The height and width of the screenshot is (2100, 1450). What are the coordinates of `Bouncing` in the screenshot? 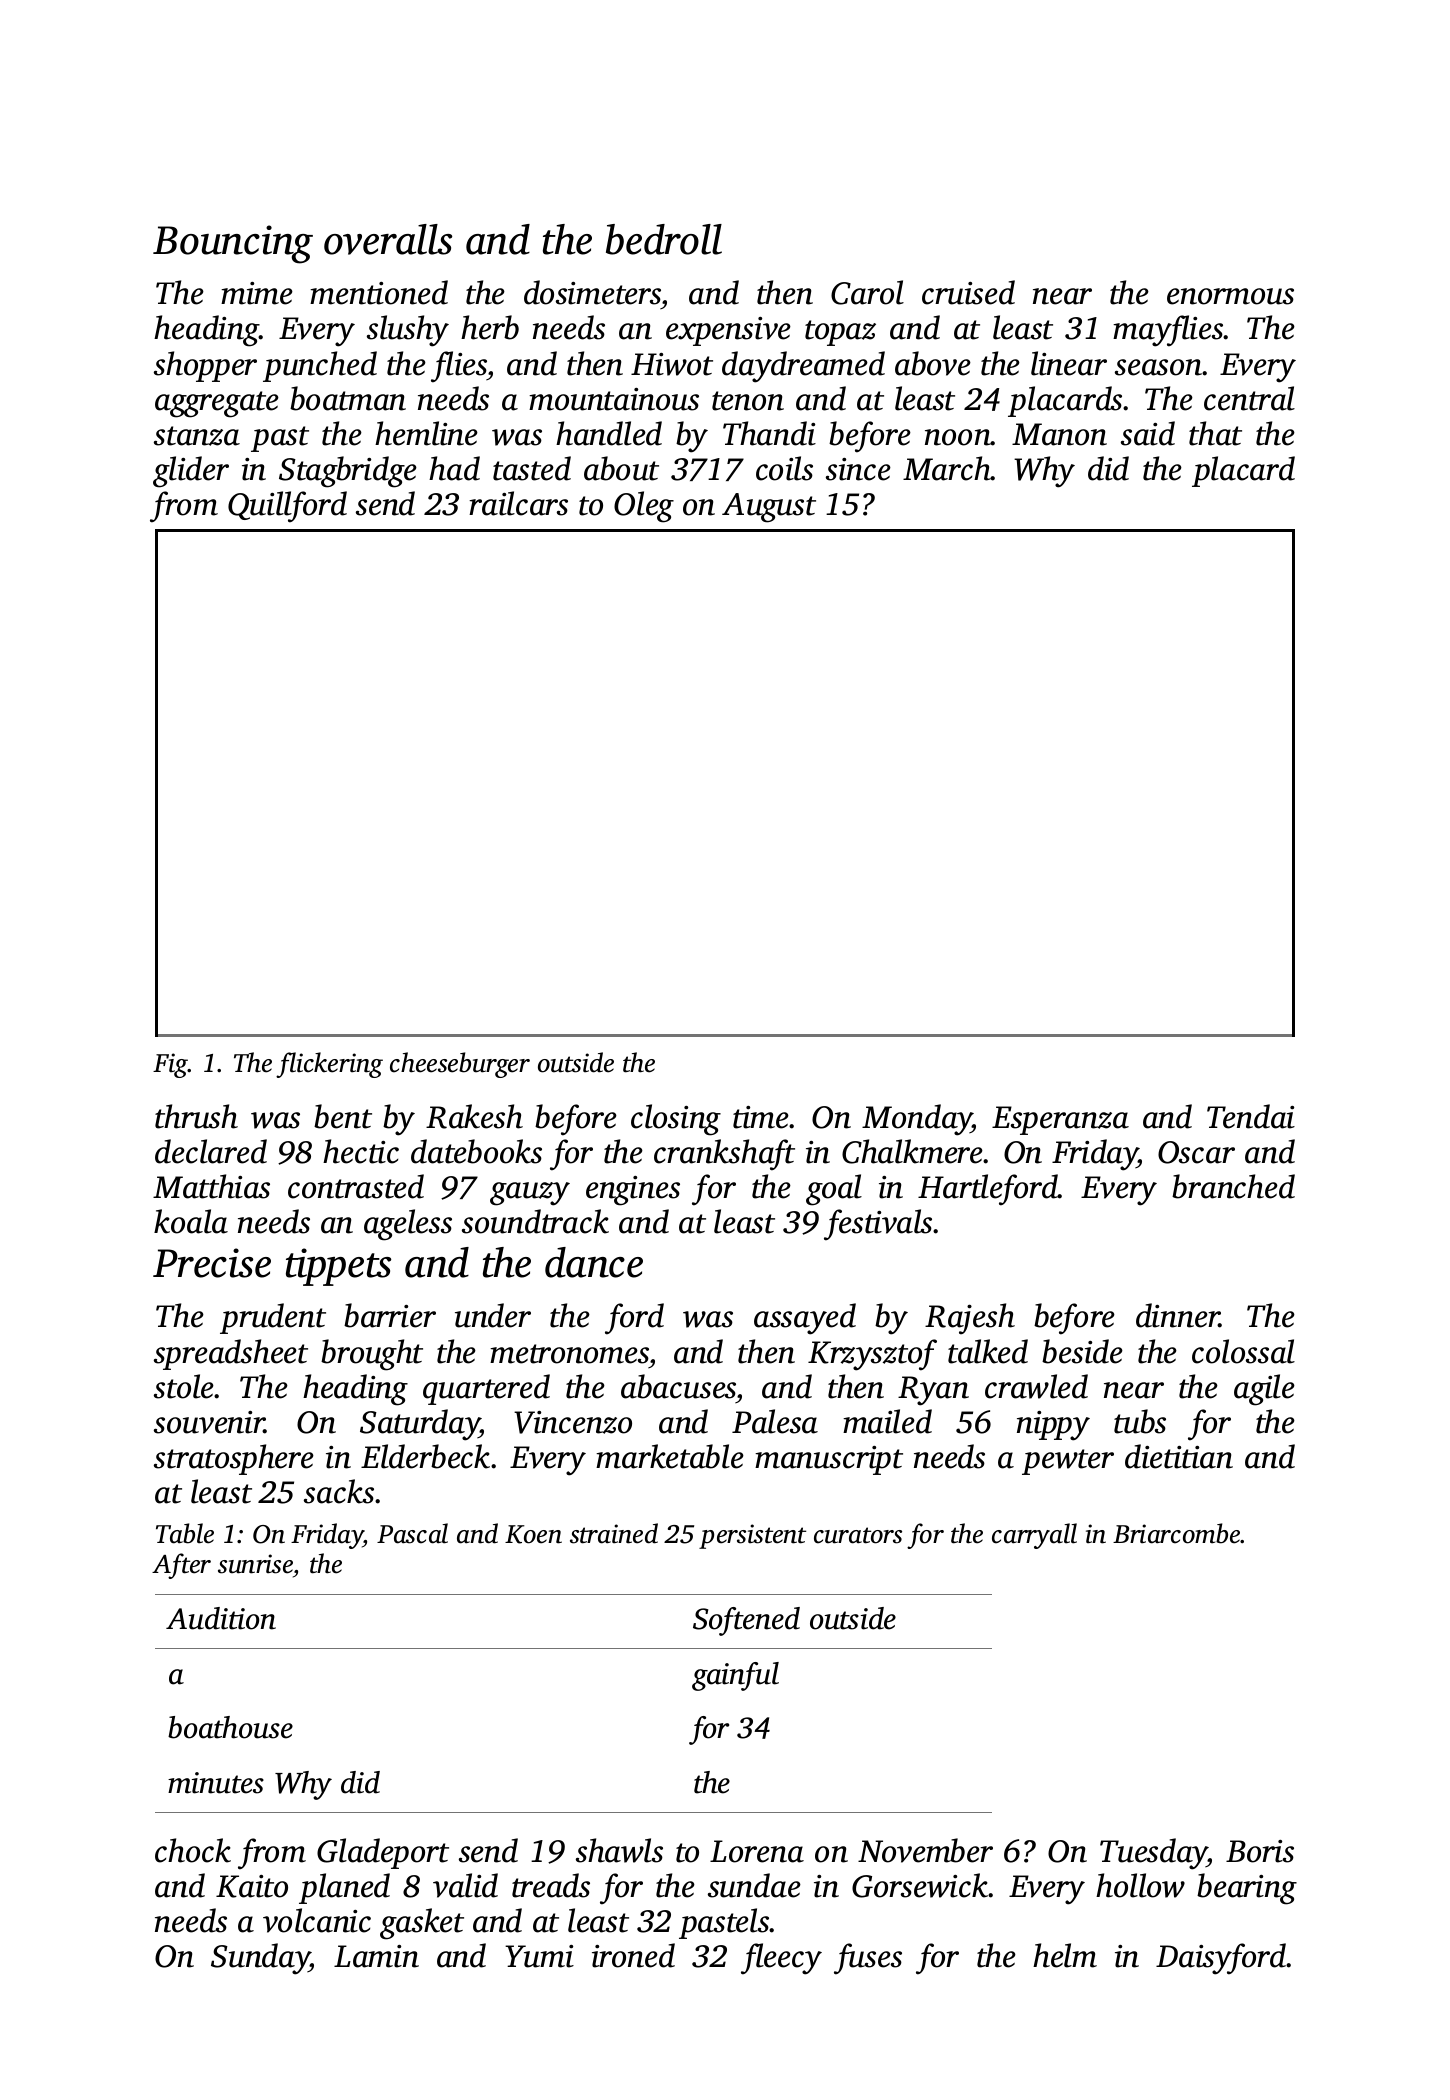 It's located at (233, 244).
